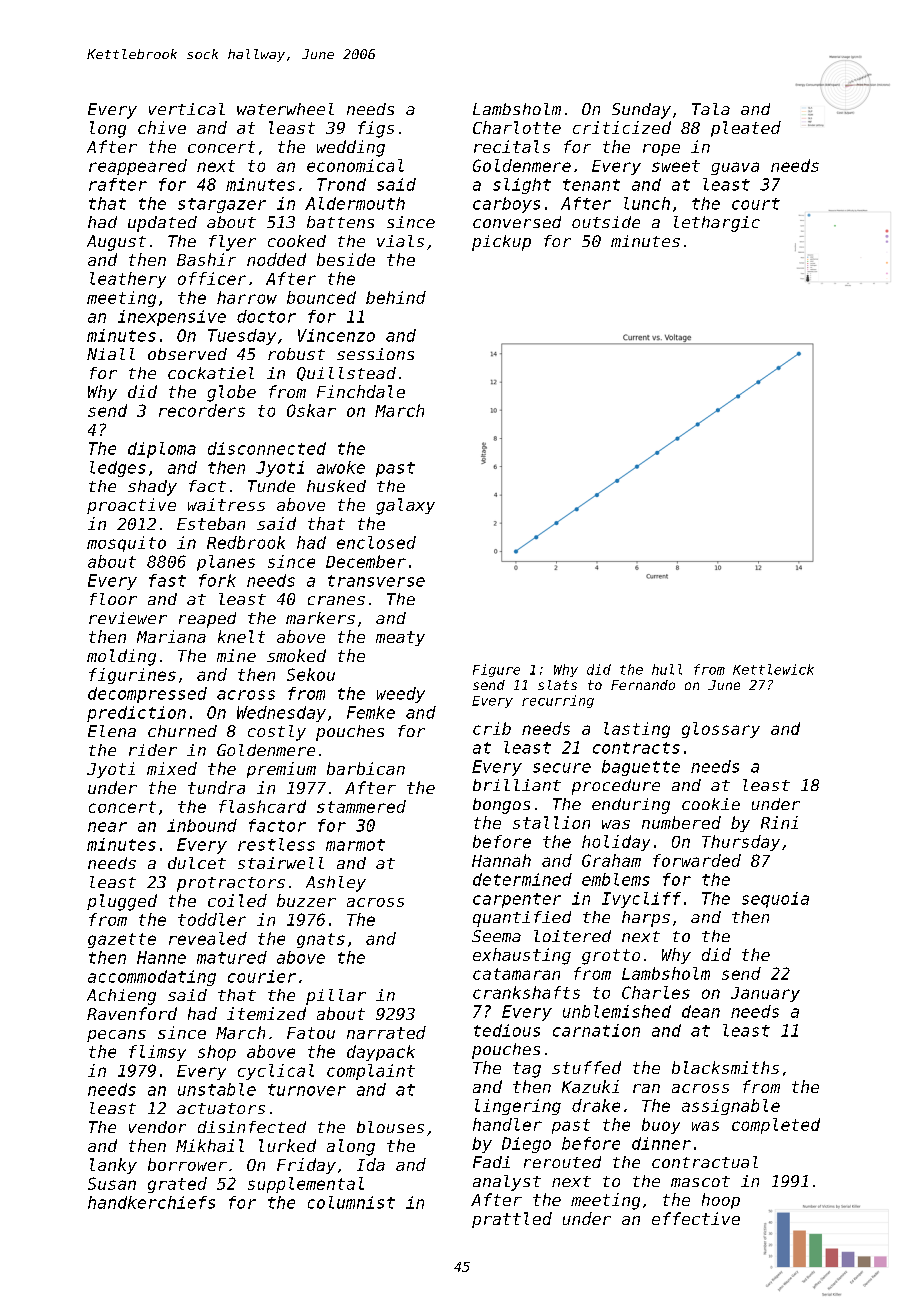 The height and width of the screenshot is (1316, 908). Describe the element at coordinates (306, 1185) in the screenshot. I see `supplemental` at that location.
